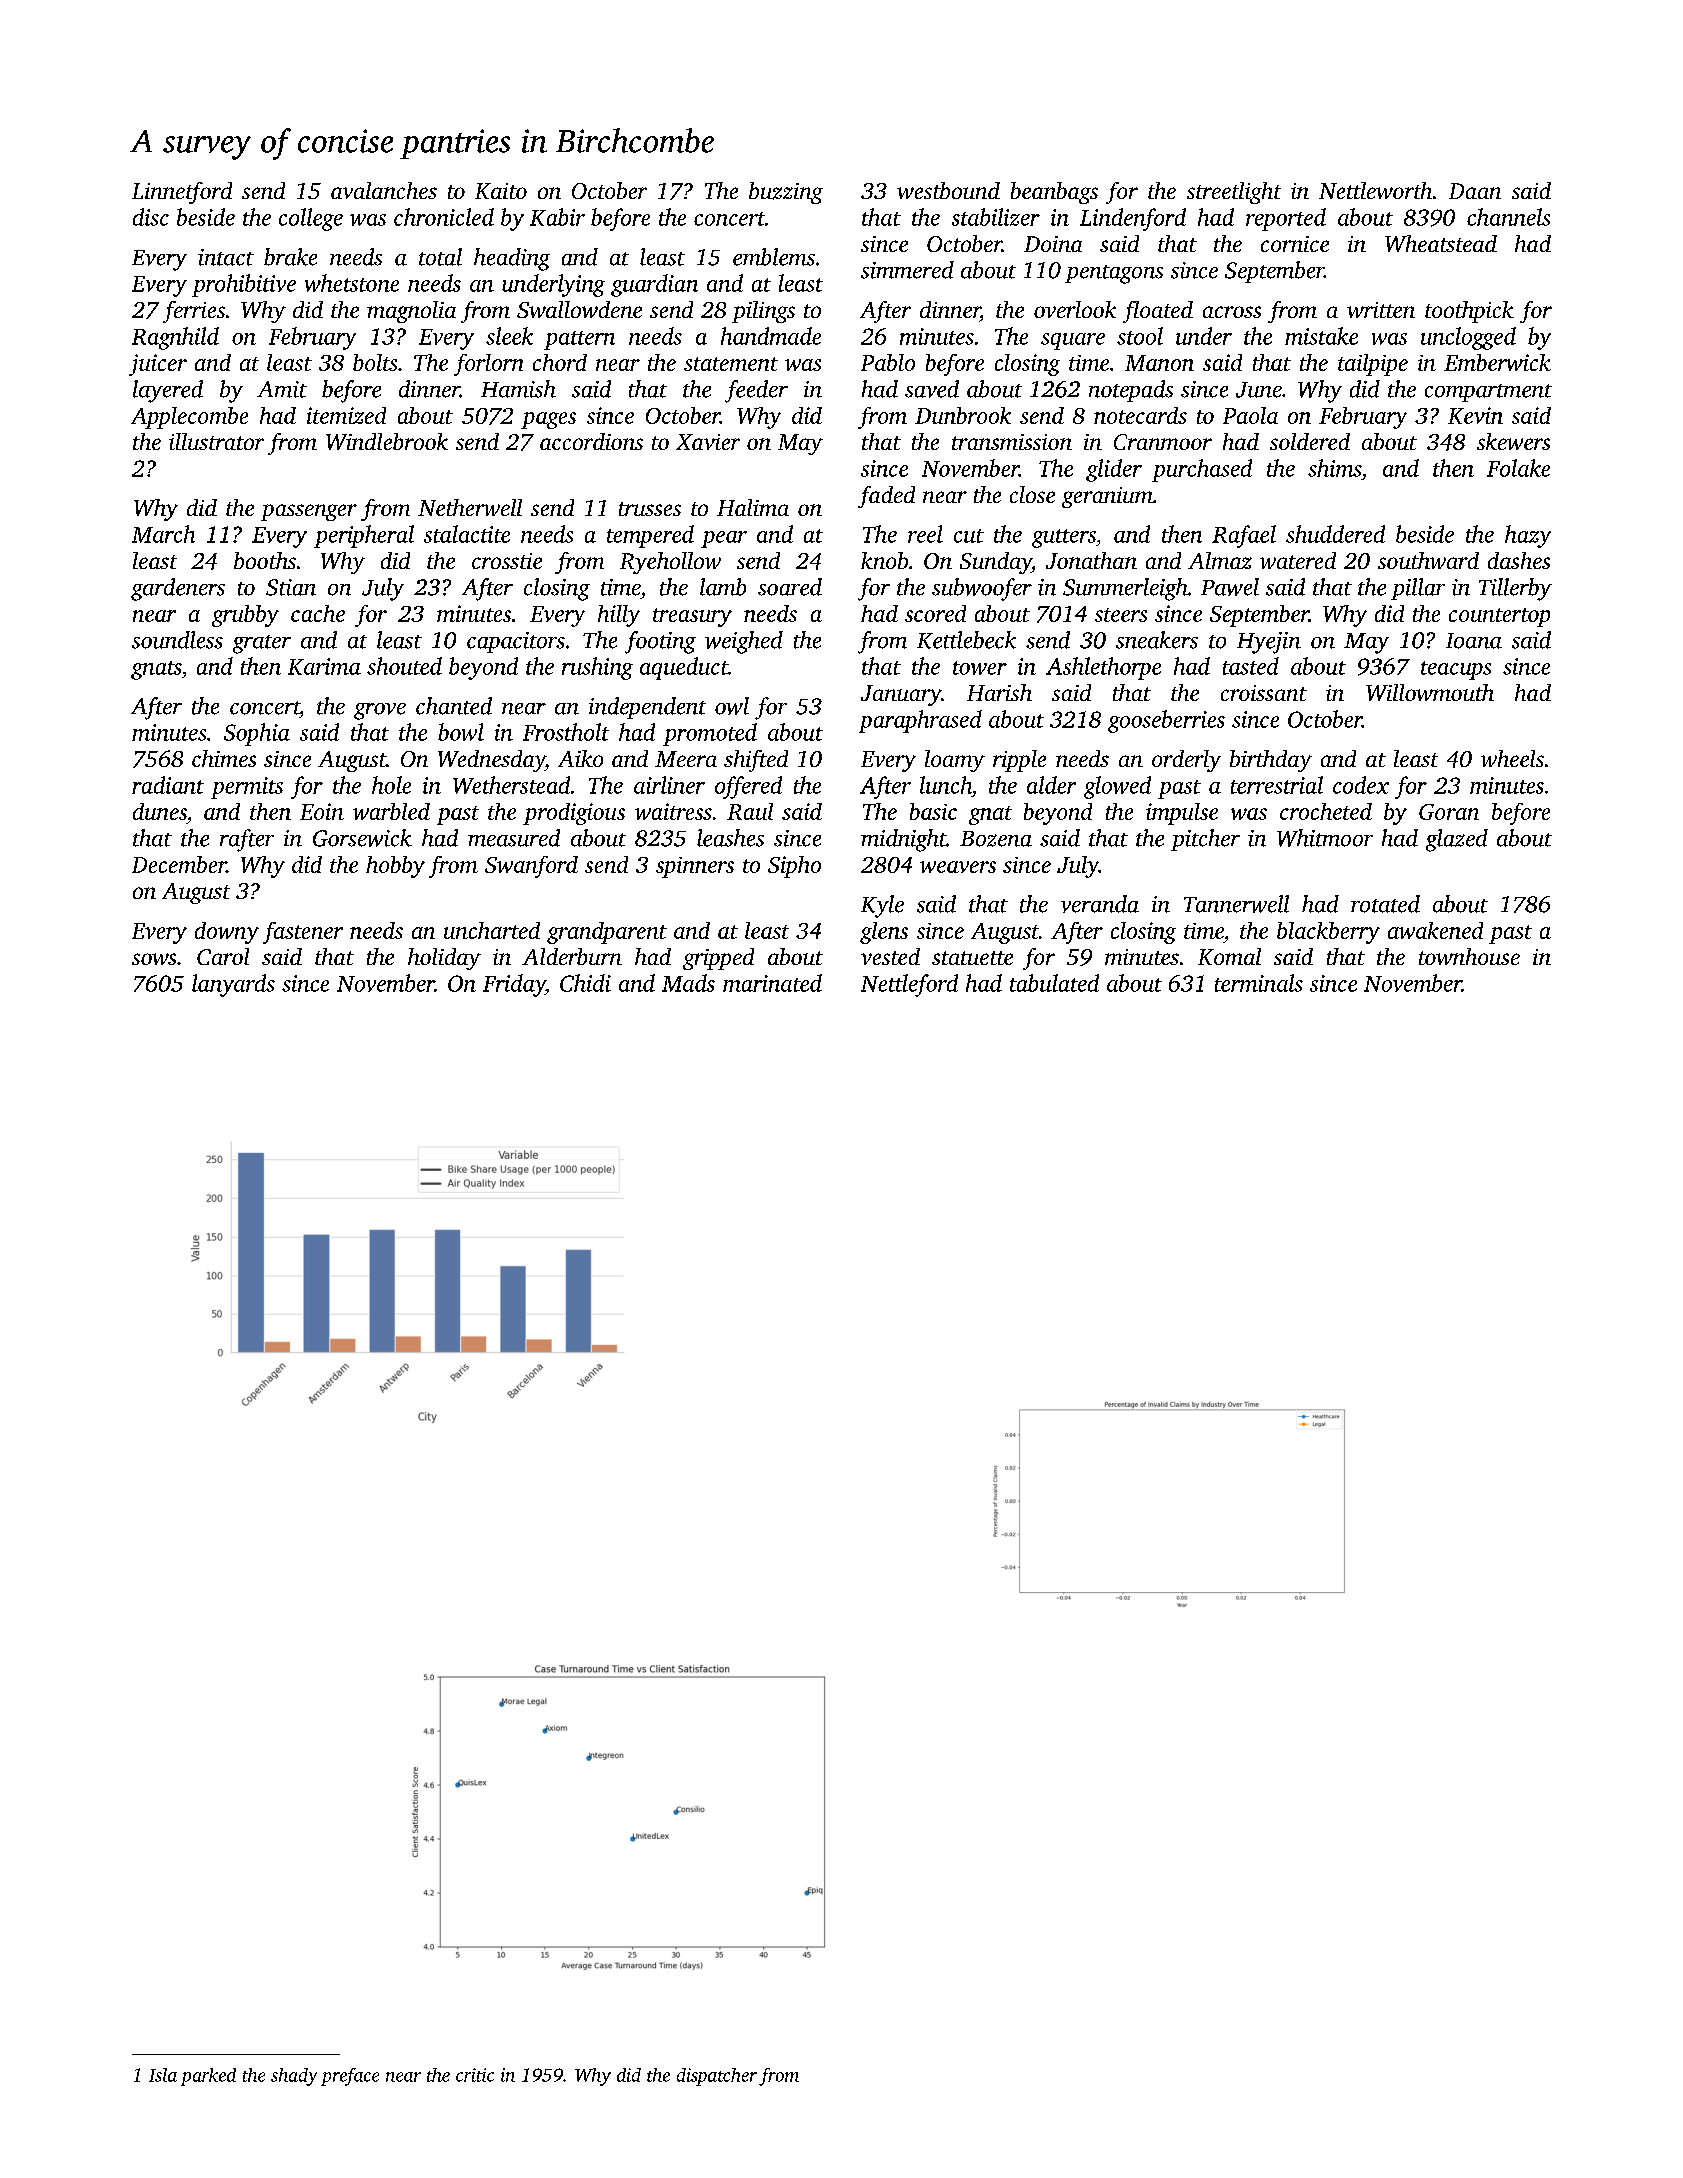 This page has height=2178, width=1683. Describe the element at coordinates (1418, 589) in the page. I see `pillar` at that location.
